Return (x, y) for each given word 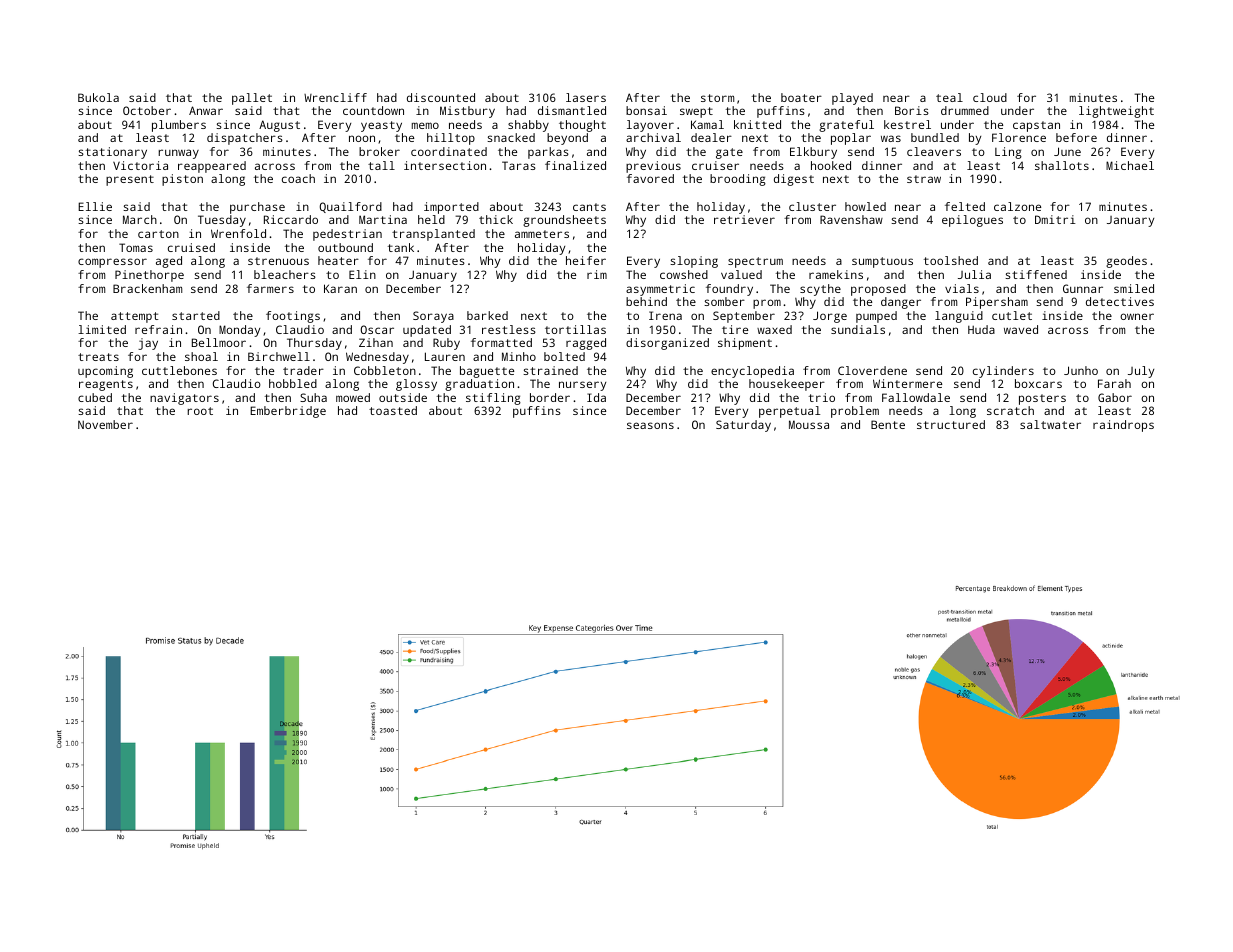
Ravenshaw (851, 219)
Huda (981, 329)
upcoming (105, 372)
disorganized (667, 344)
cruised (191, 247)
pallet (252, 99)
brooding (738, 180)
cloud (990, 97)
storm (717, 98)
